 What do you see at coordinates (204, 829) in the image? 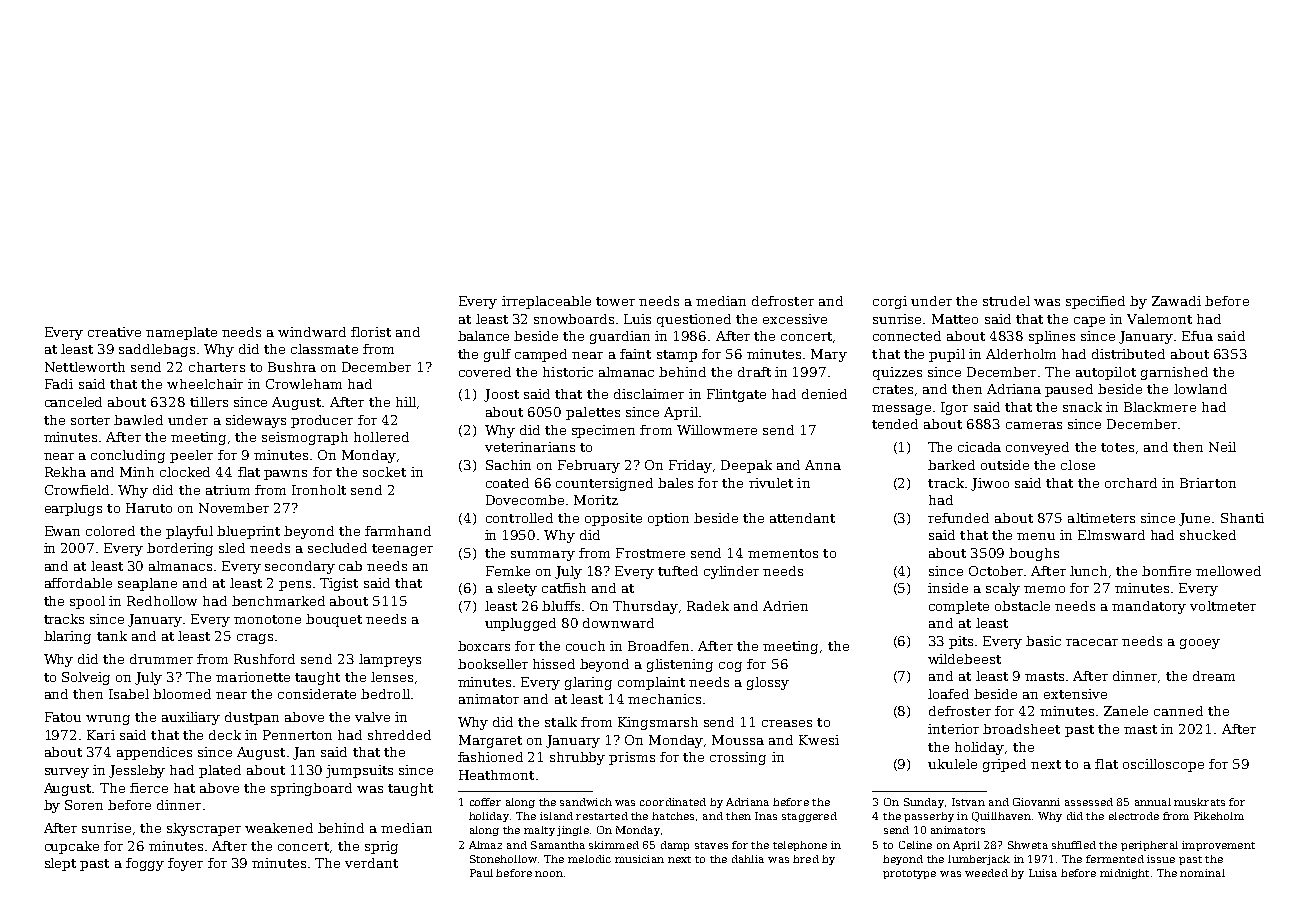
I see `skyscraper` at bounding box center [204, 829].
